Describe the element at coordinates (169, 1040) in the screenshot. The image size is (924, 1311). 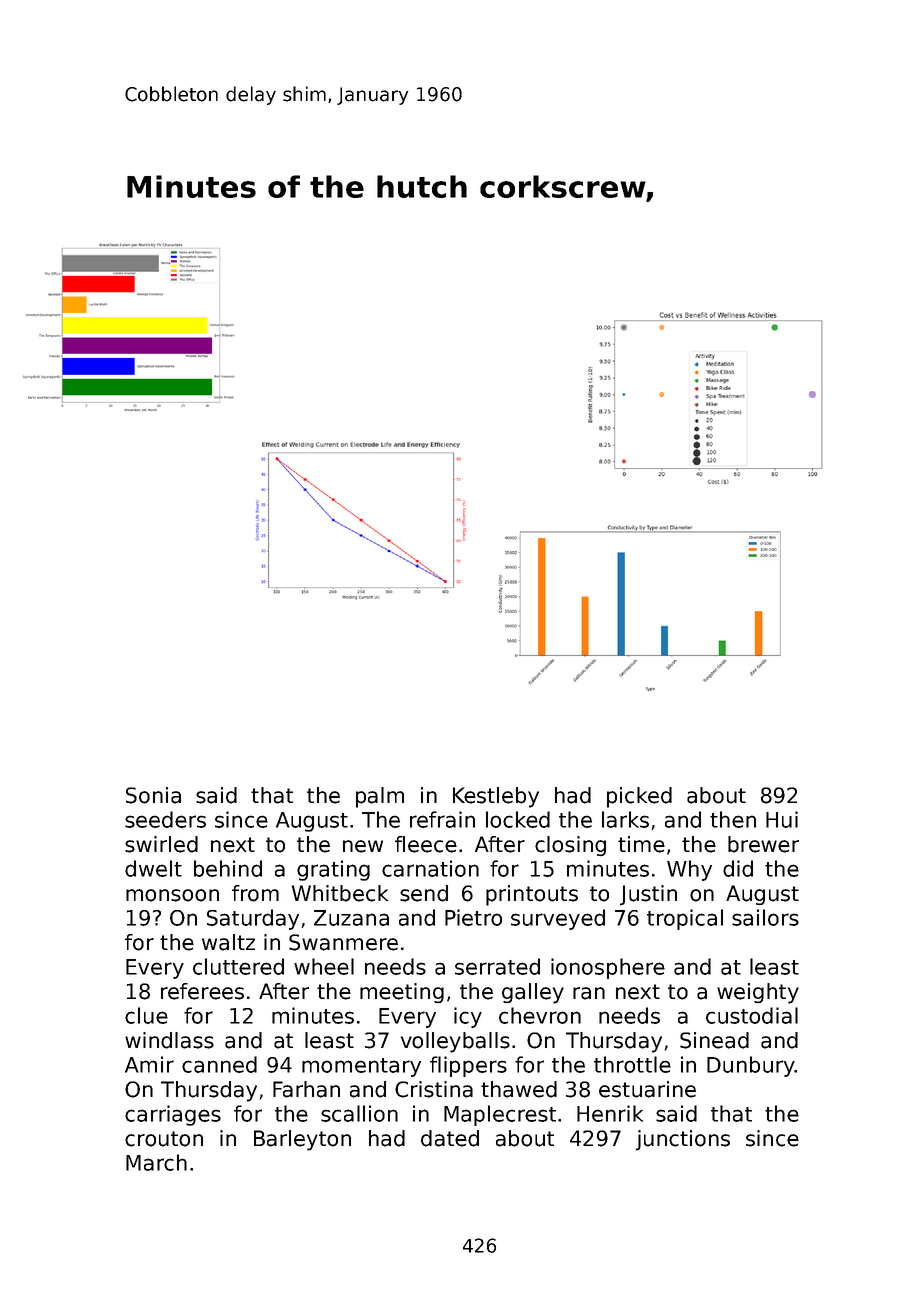
I see `windlass` at that location.
